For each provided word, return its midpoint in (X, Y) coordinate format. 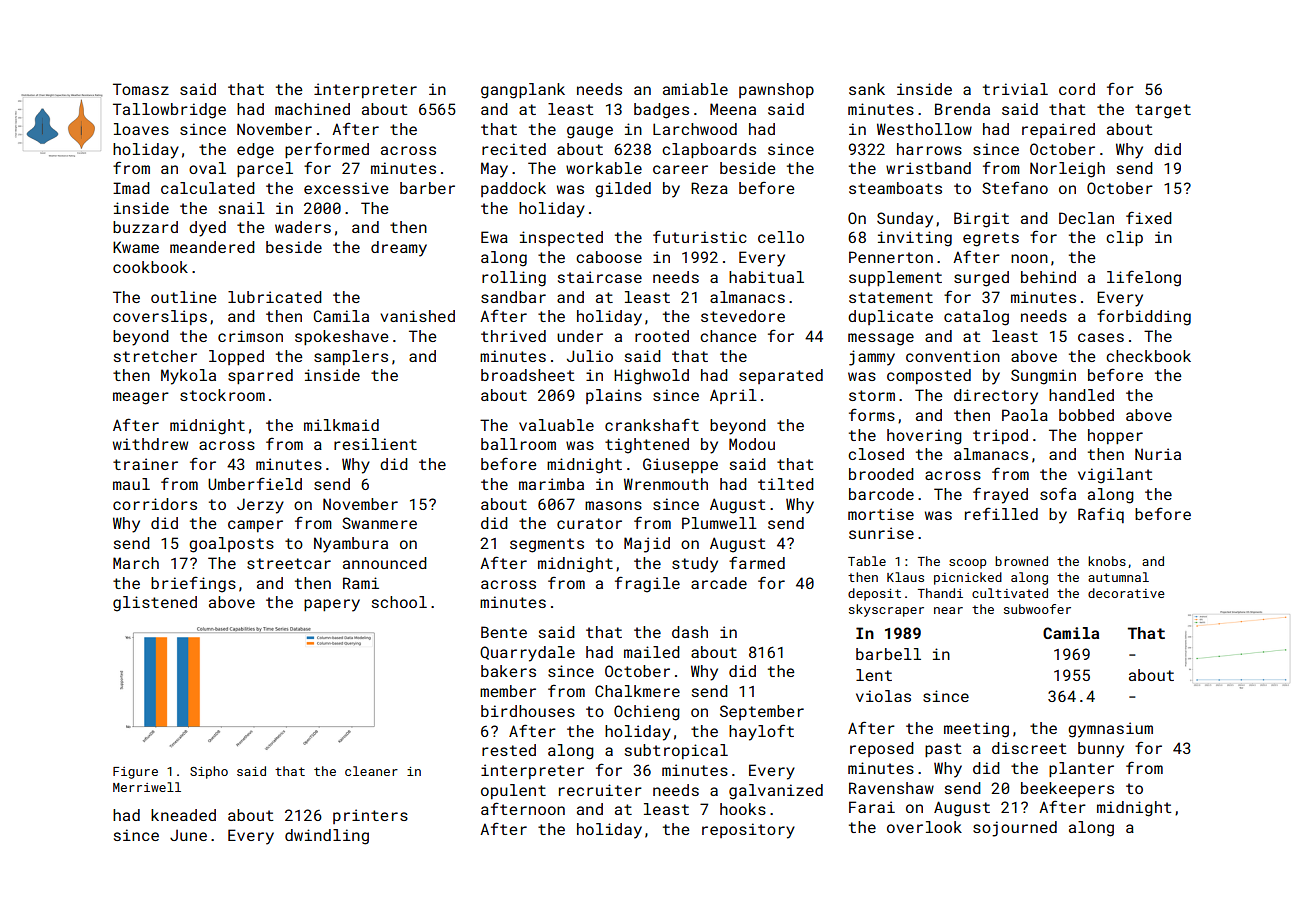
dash (690, 632)
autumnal (1118, 577)
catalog (976, 318)
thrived (513, 336)
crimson (250, 336)
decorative (1126, 593)
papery (332, 605)
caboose (609, 257)
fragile (647, 584)
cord (1077, 89)
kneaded (183, 815)
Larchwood (695, 129)
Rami (361, 583)
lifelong (1144, 278)
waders (303, 227)
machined (312, 109)
